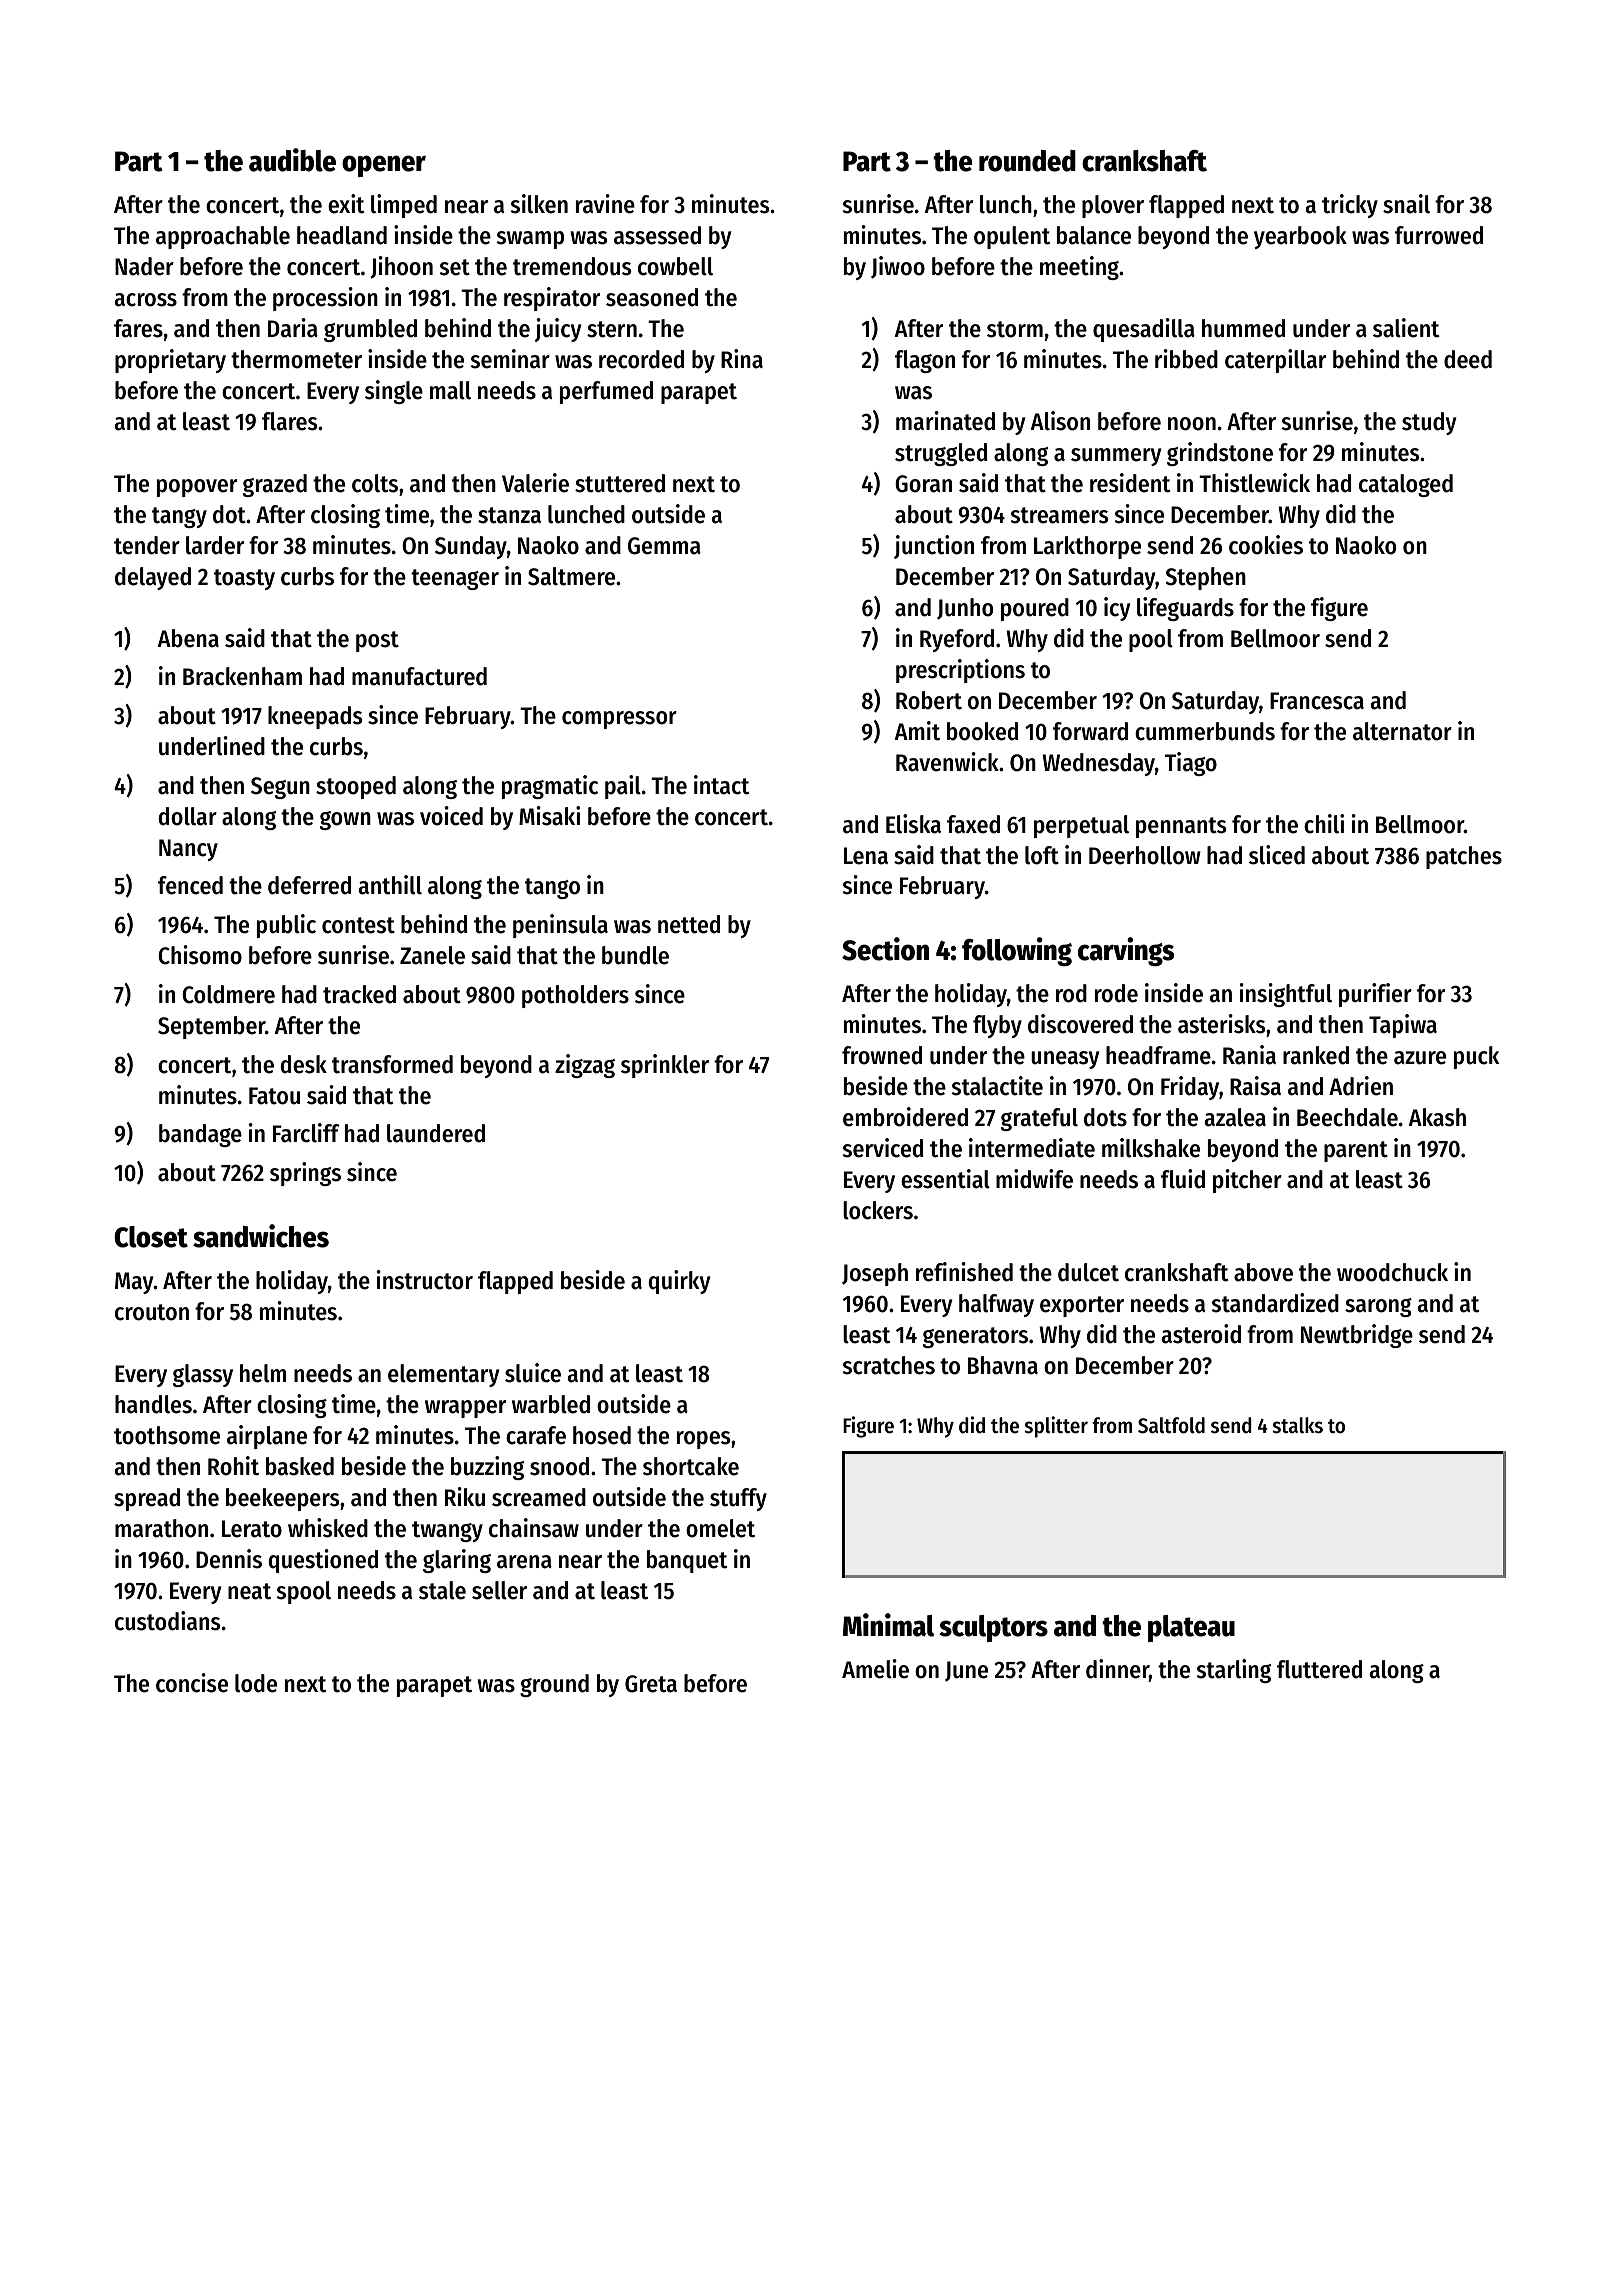  Describe the element at coordinates (1298, 1425) in the screenshot. I see `stalks` at that location.
